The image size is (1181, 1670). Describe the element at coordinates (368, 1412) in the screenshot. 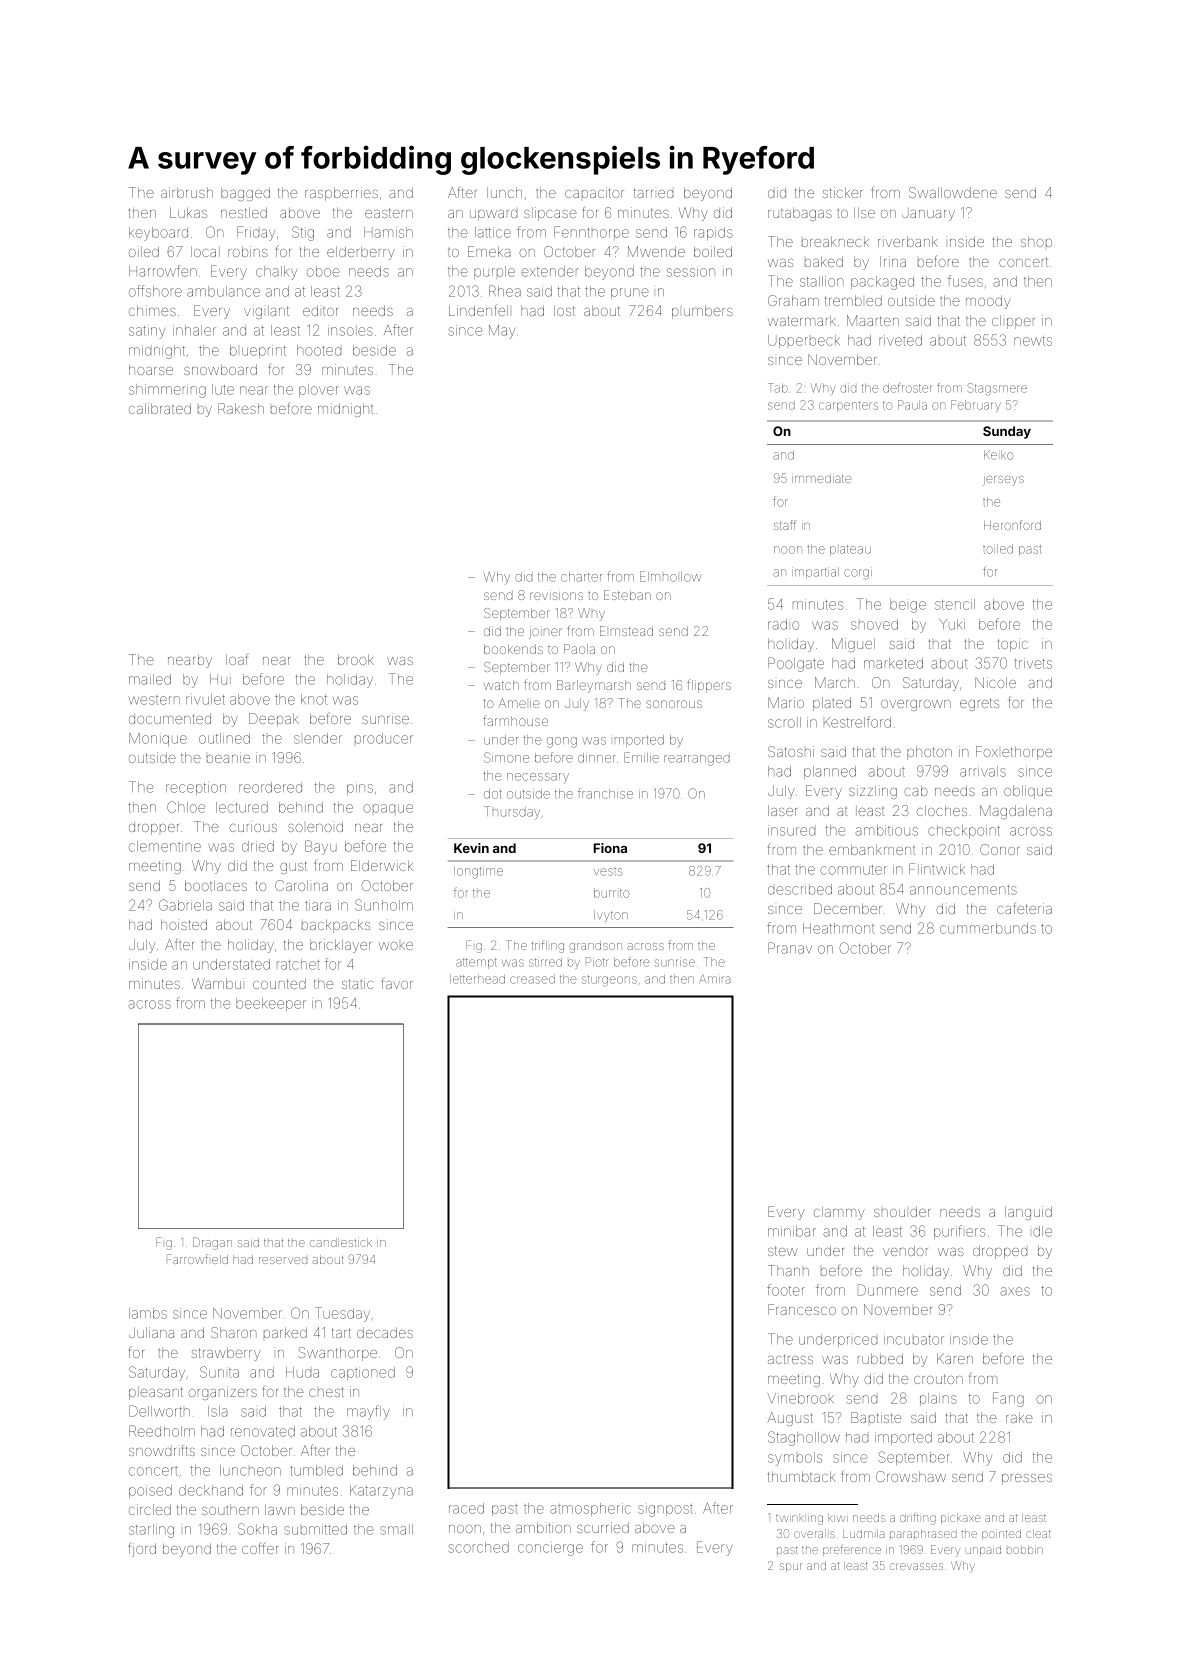

I see `mayfly` at that location.
